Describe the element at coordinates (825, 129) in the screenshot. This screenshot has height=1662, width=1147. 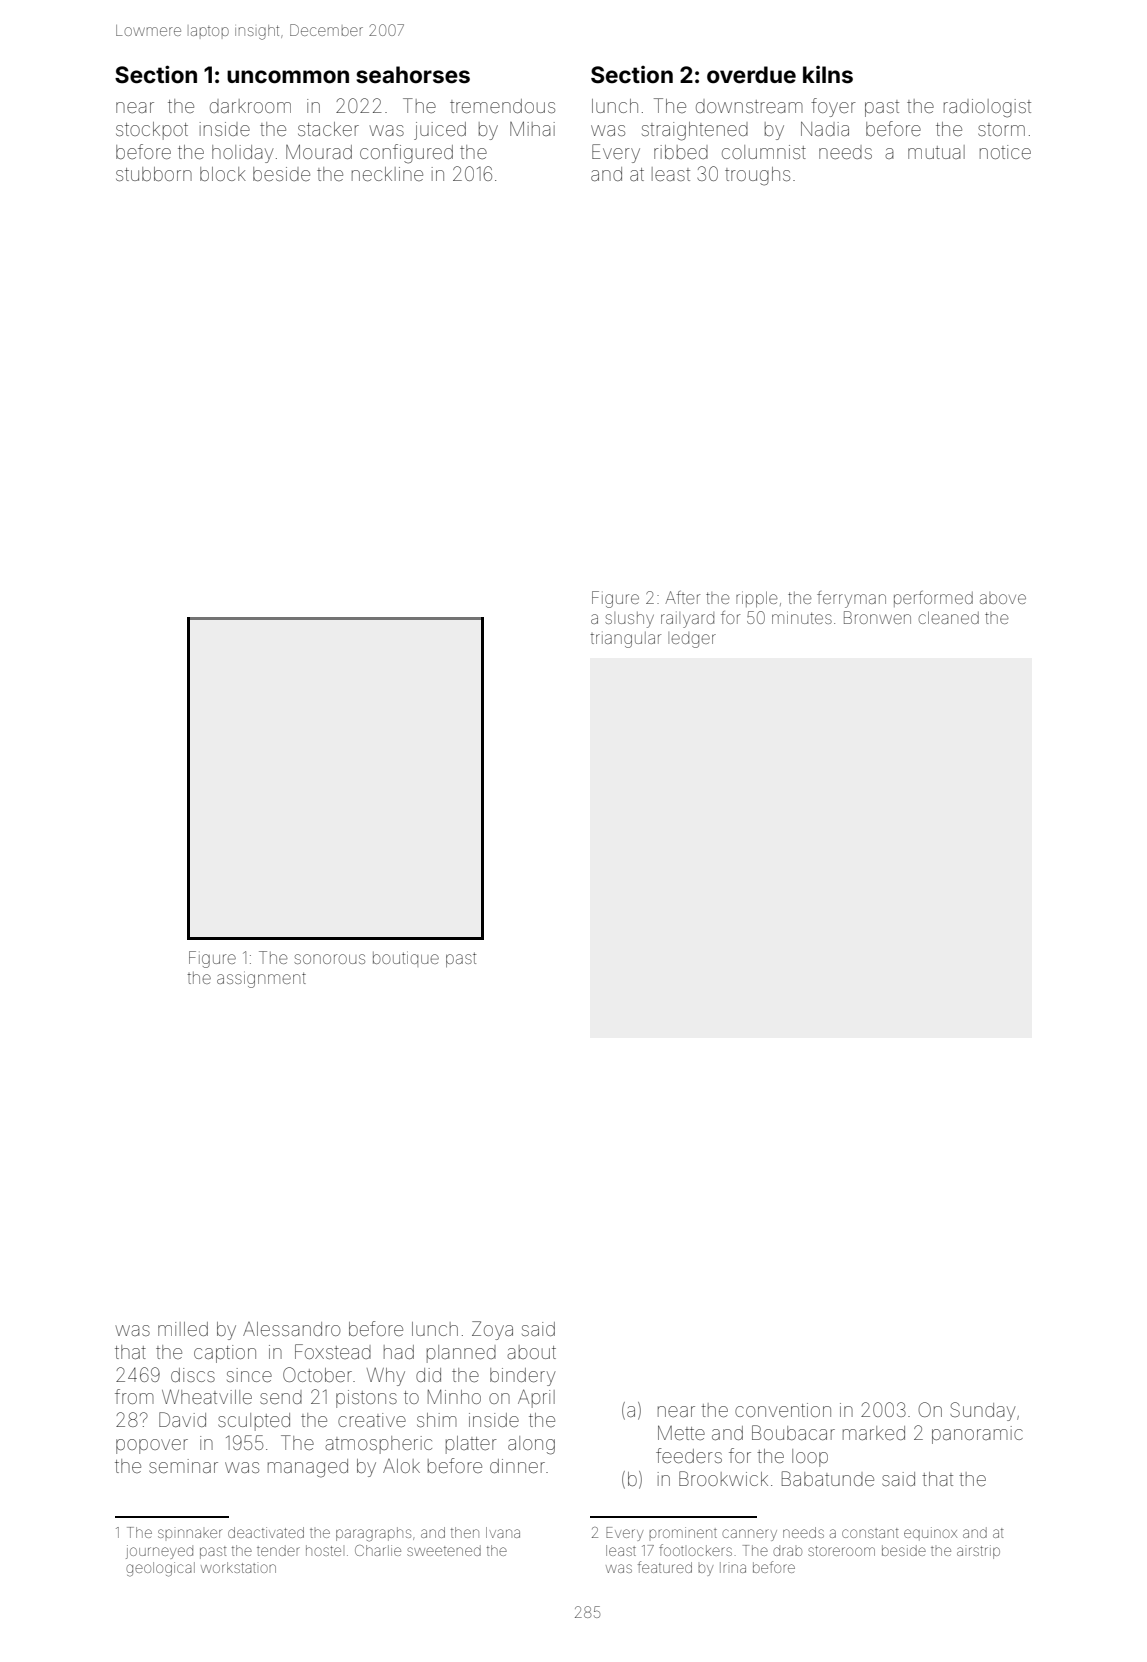
I see `Nadia` at that location.
